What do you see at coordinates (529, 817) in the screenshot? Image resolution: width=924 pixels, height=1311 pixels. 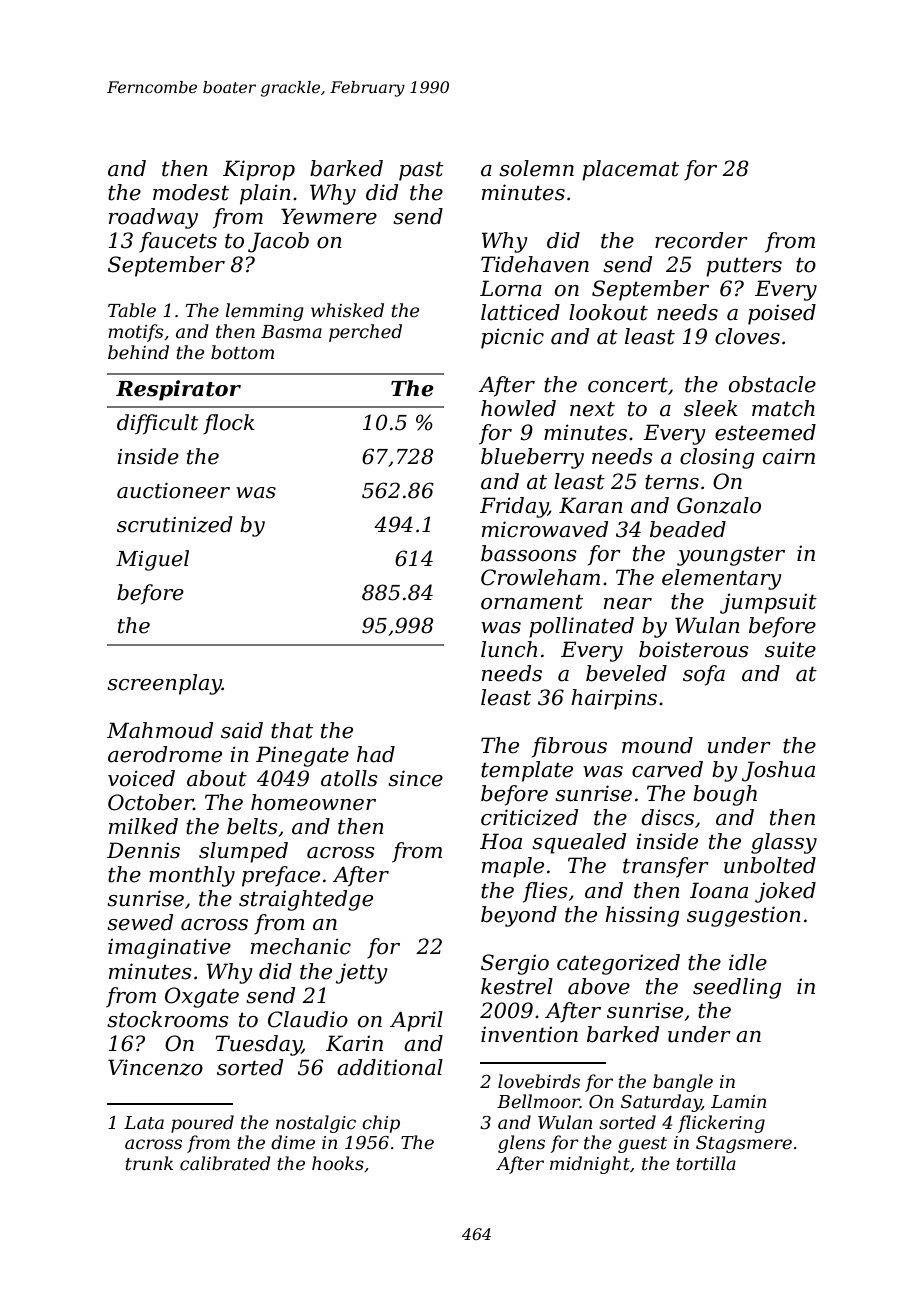 I see `criticized` at bounding box center [529, 817].
